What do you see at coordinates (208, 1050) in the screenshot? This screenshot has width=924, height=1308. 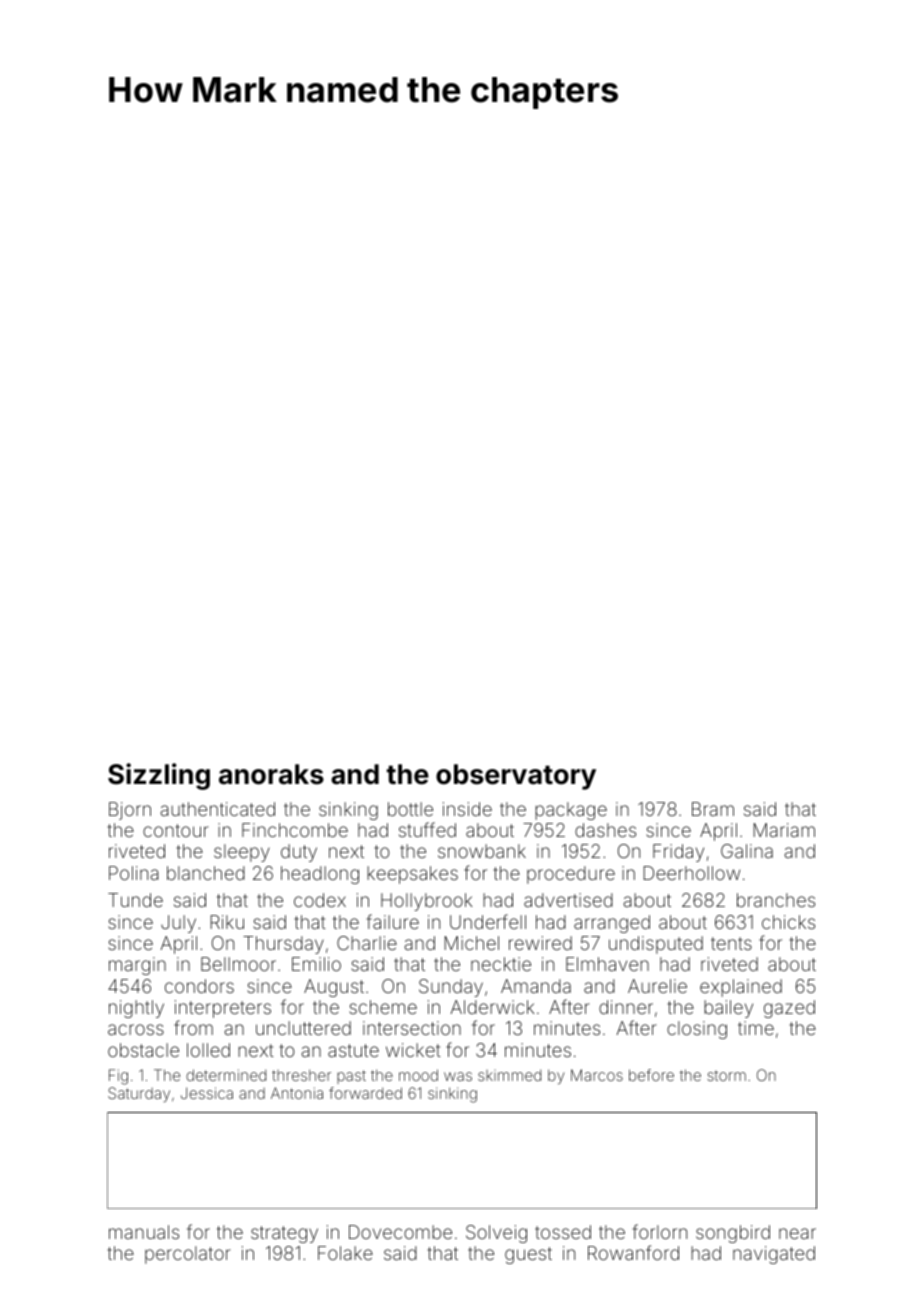 I see `lolled` at bounding box center [208, 1050].
